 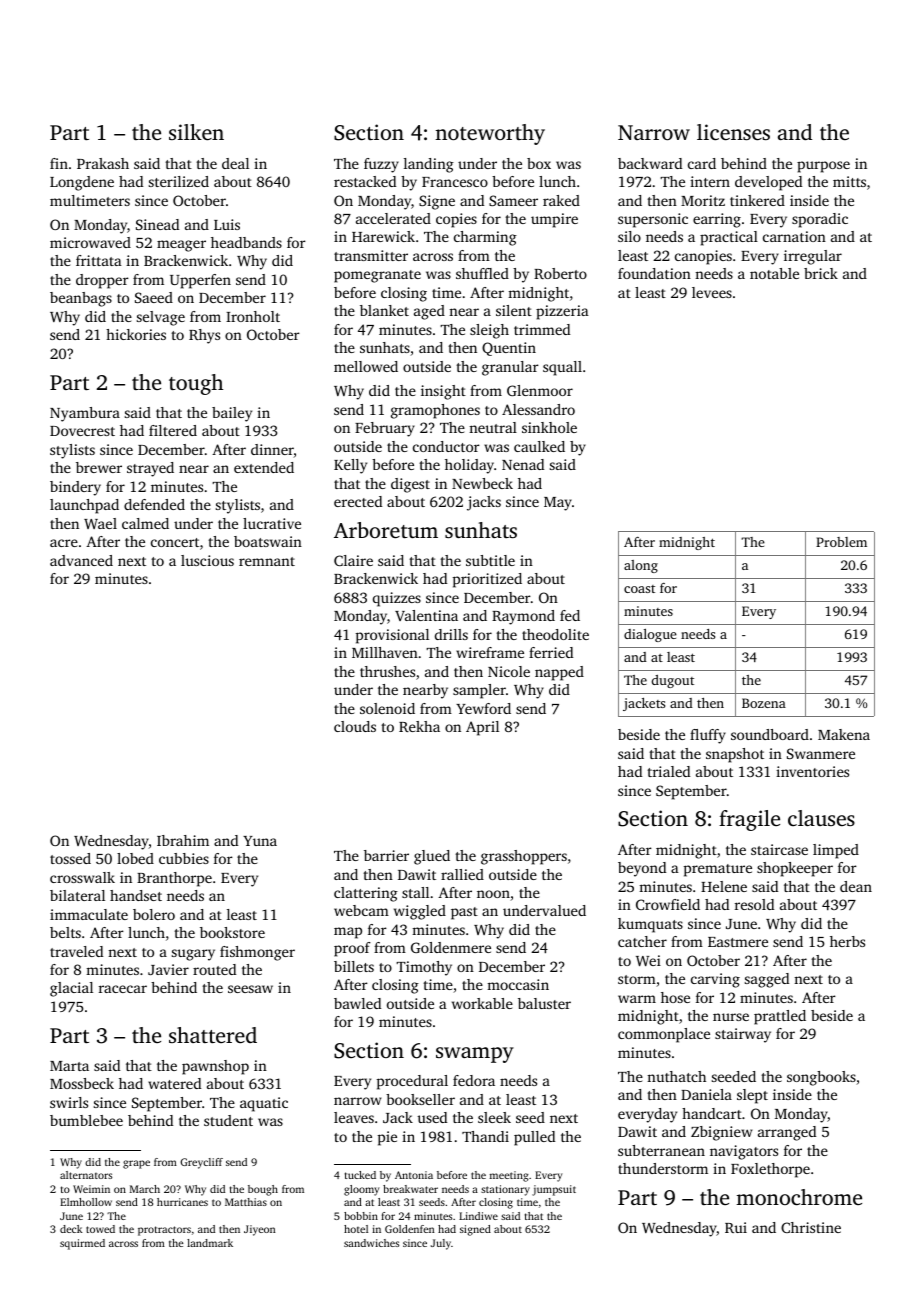 I want to click on advanced, so click(x=81, y=560).
